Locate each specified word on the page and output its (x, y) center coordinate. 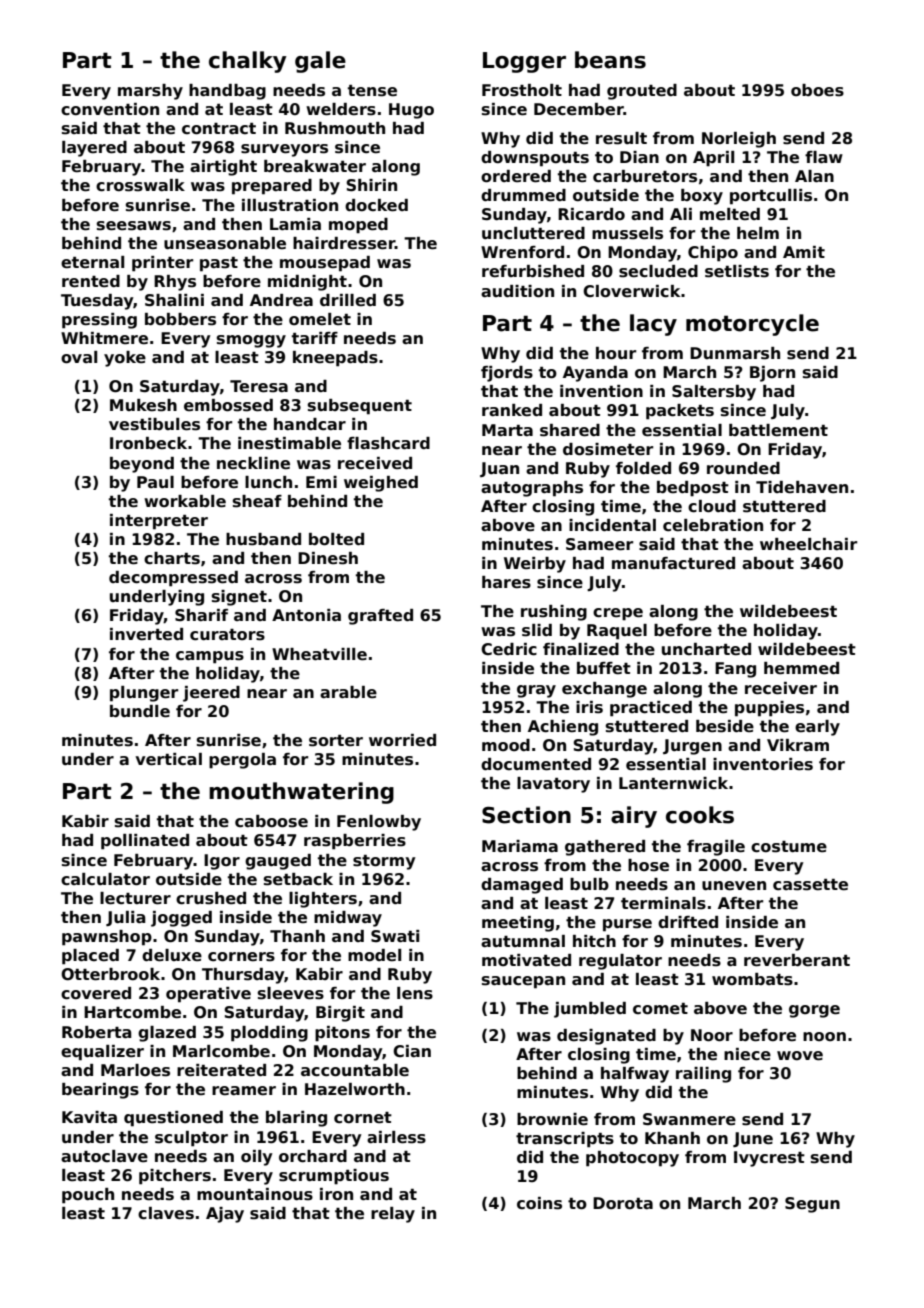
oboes (817, 90)
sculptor (191, 1139)
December (579, 109)
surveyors (284, 150)
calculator (105, 879)
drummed (523, 195)
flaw (824, 157)
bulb (589, 884)
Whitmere (104, 338)
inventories (763, 764)
